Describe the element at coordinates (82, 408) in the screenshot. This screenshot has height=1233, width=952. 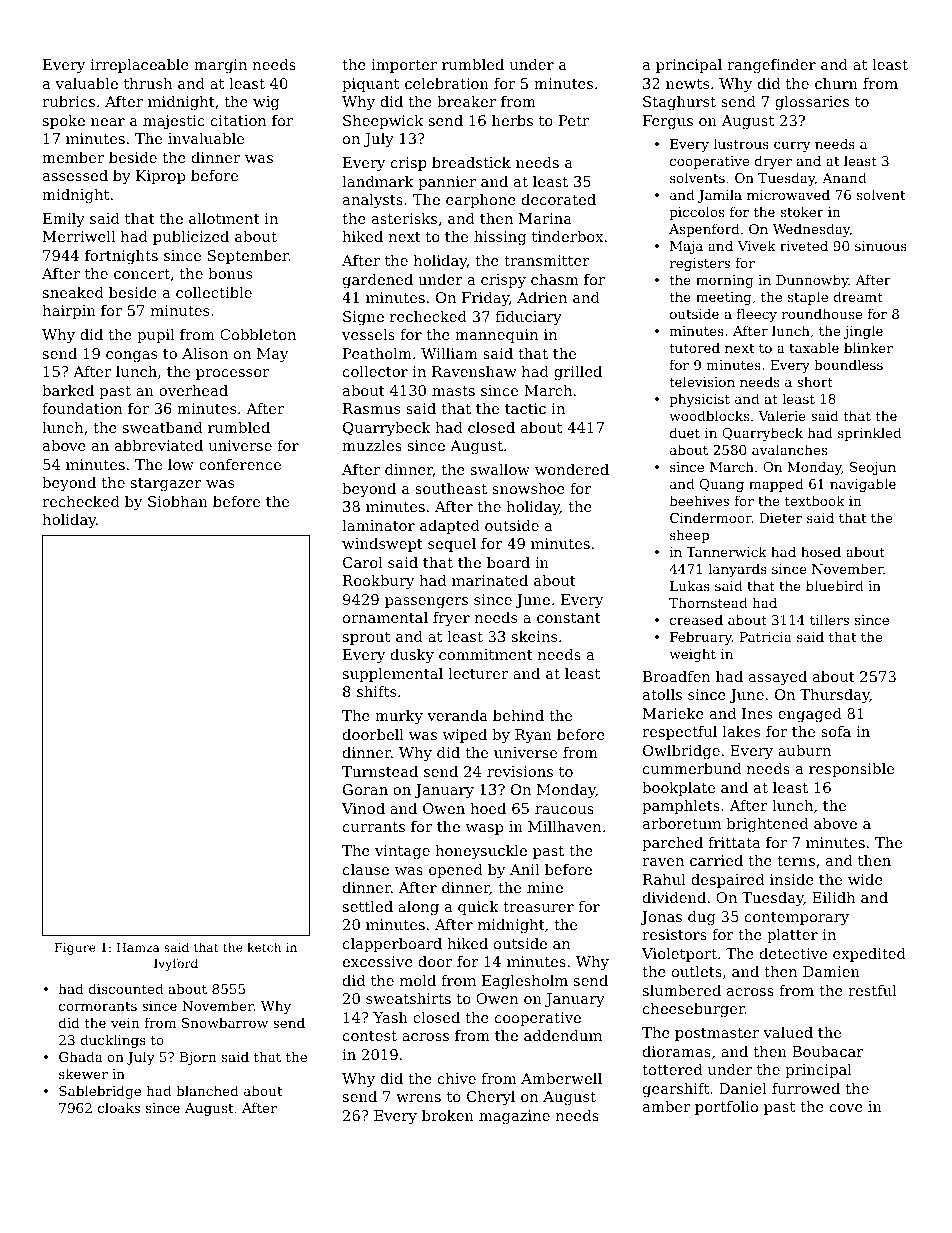
I see `foundation` at that location.
